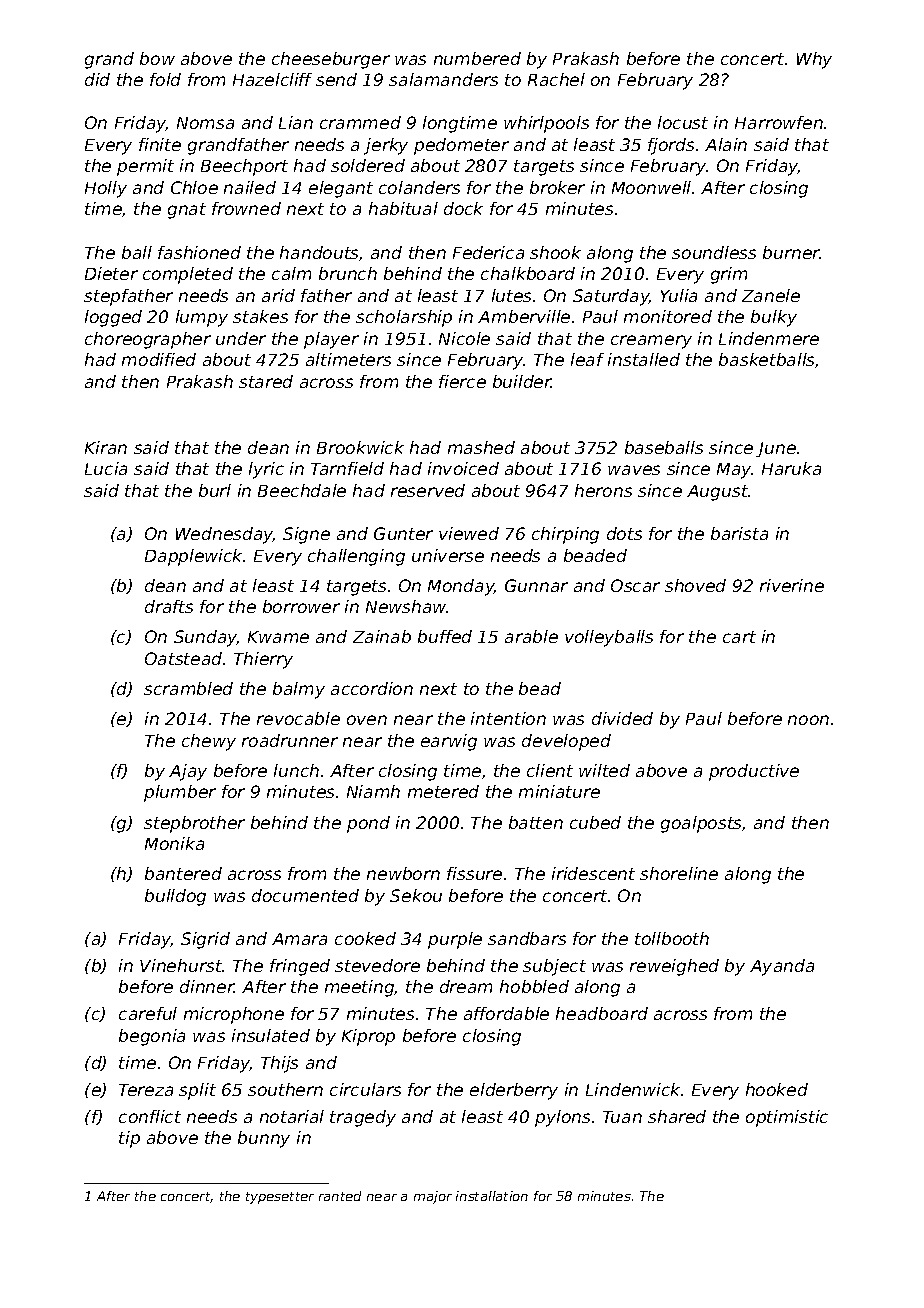  I want to click on Tarnfield, so click(347, 468).
